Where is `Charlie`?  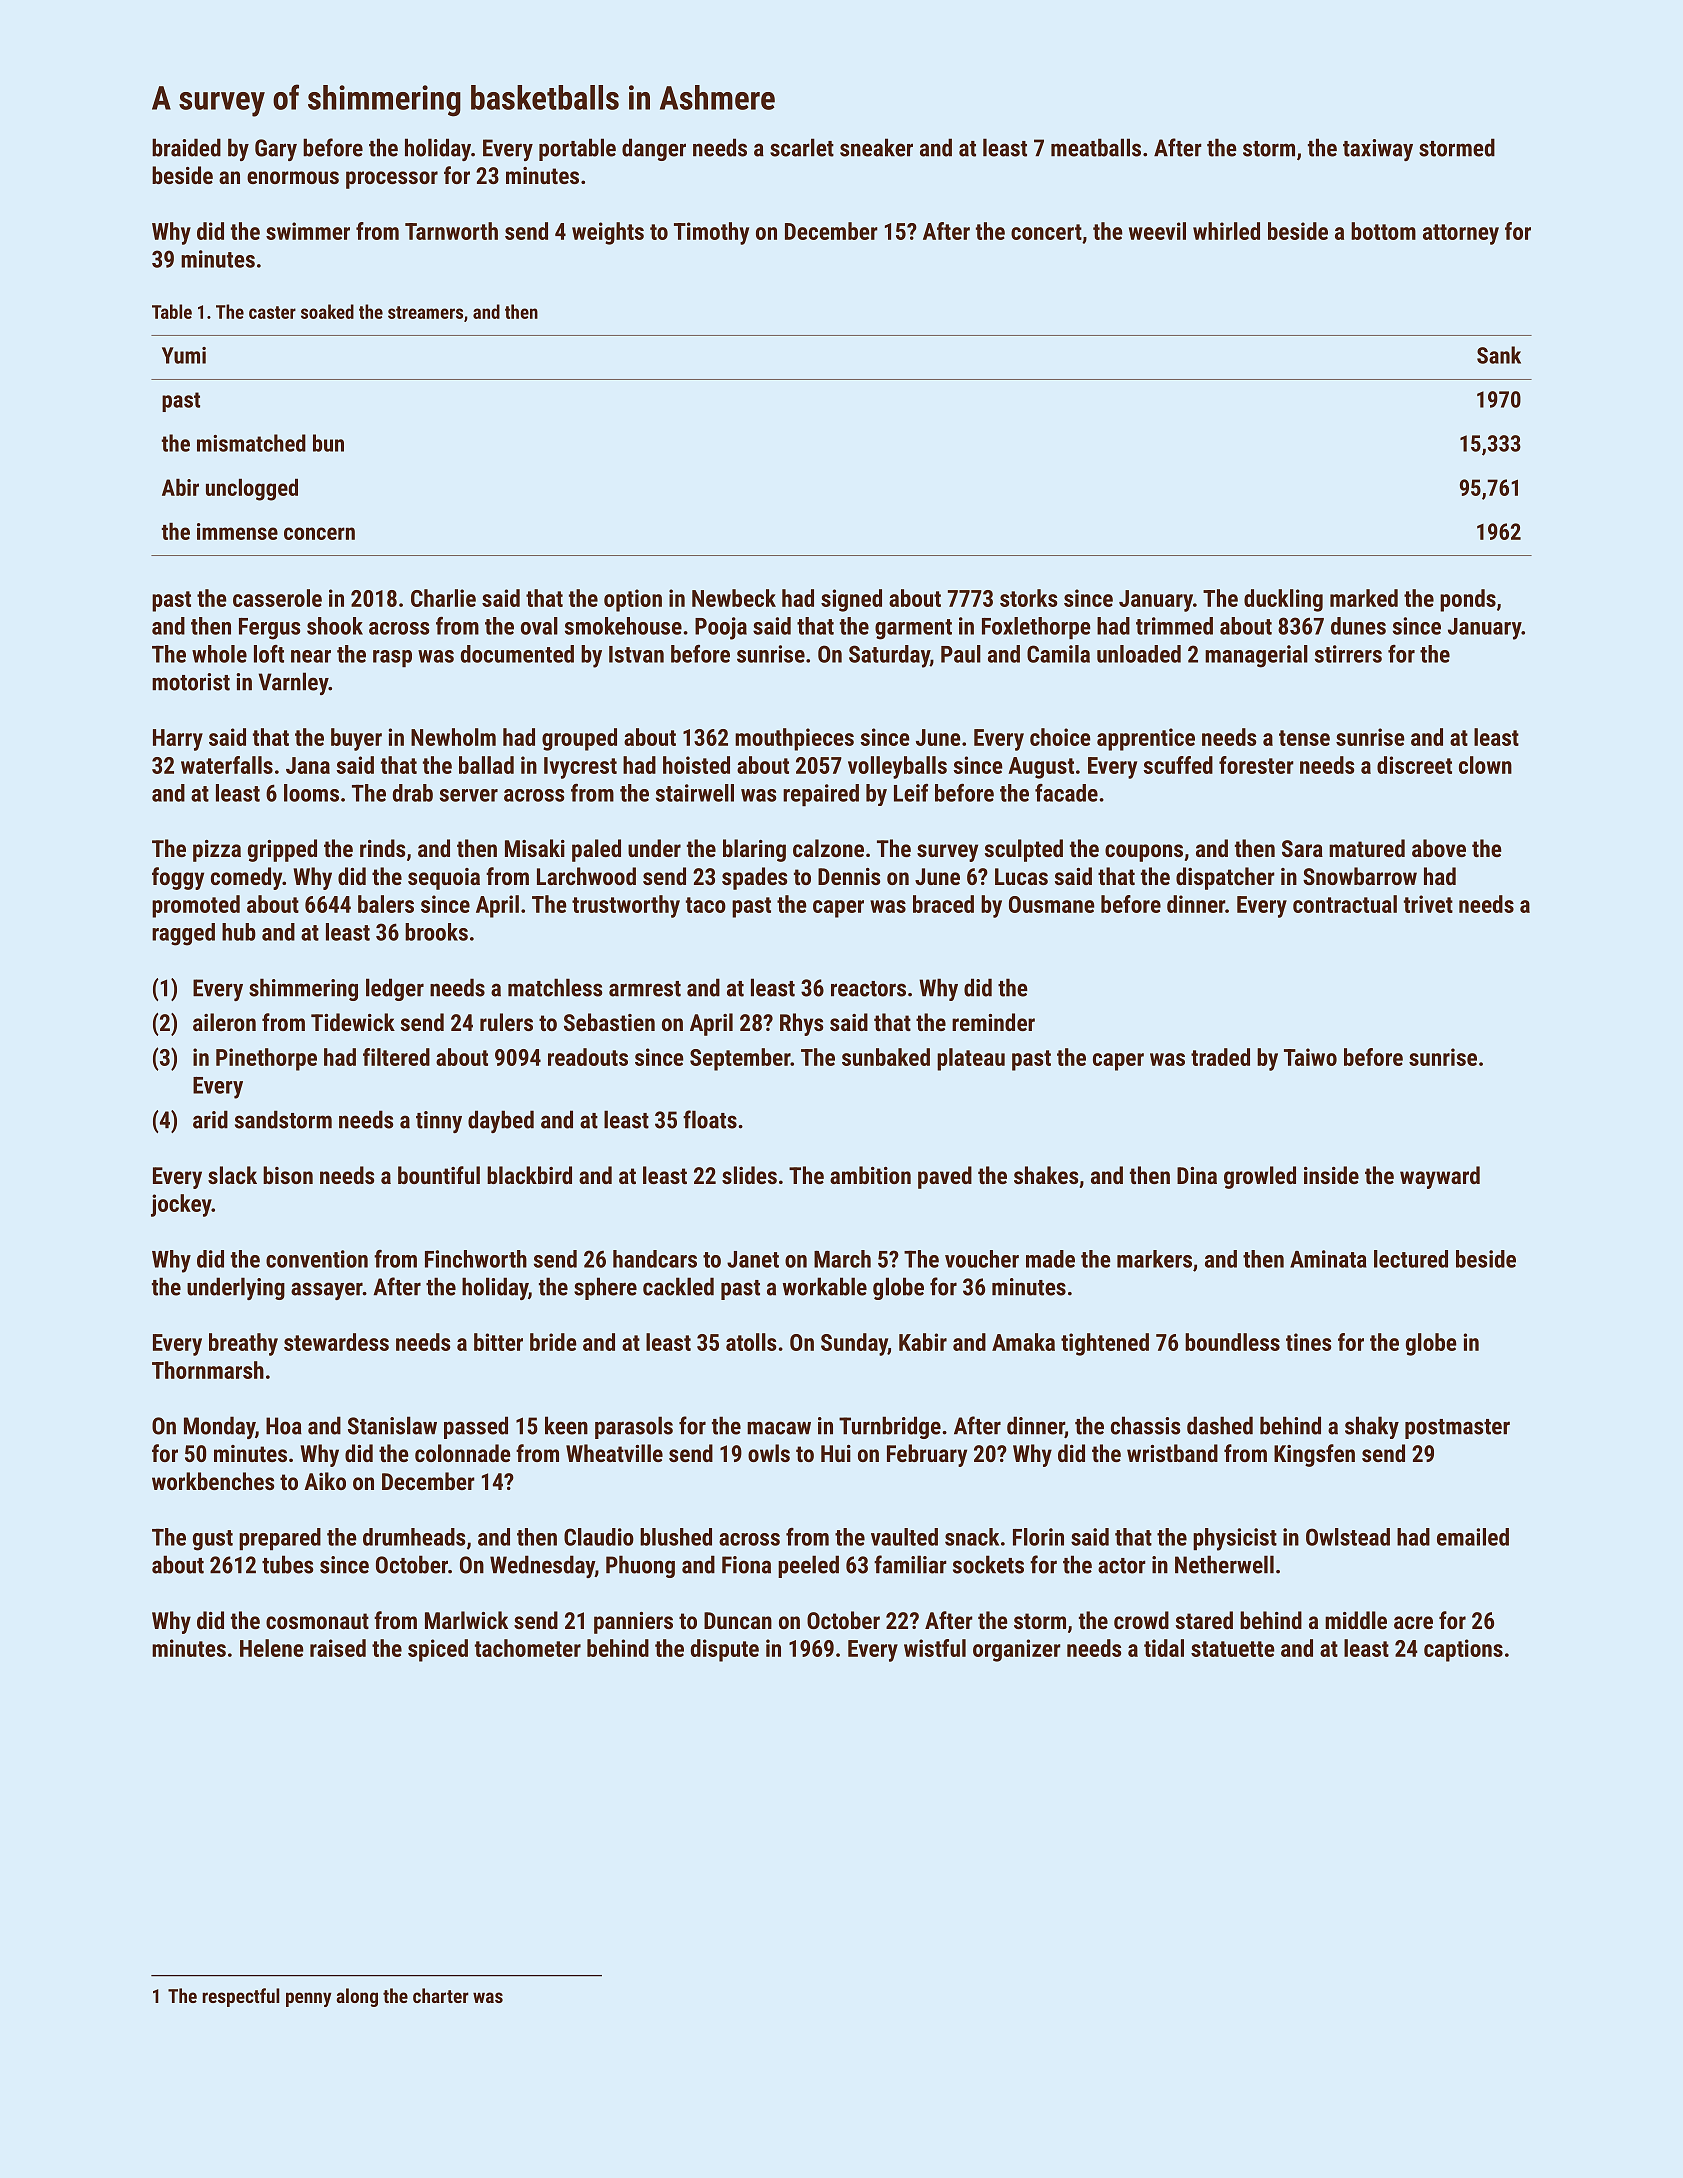
Charlie is located at coordinates (443, 598).
